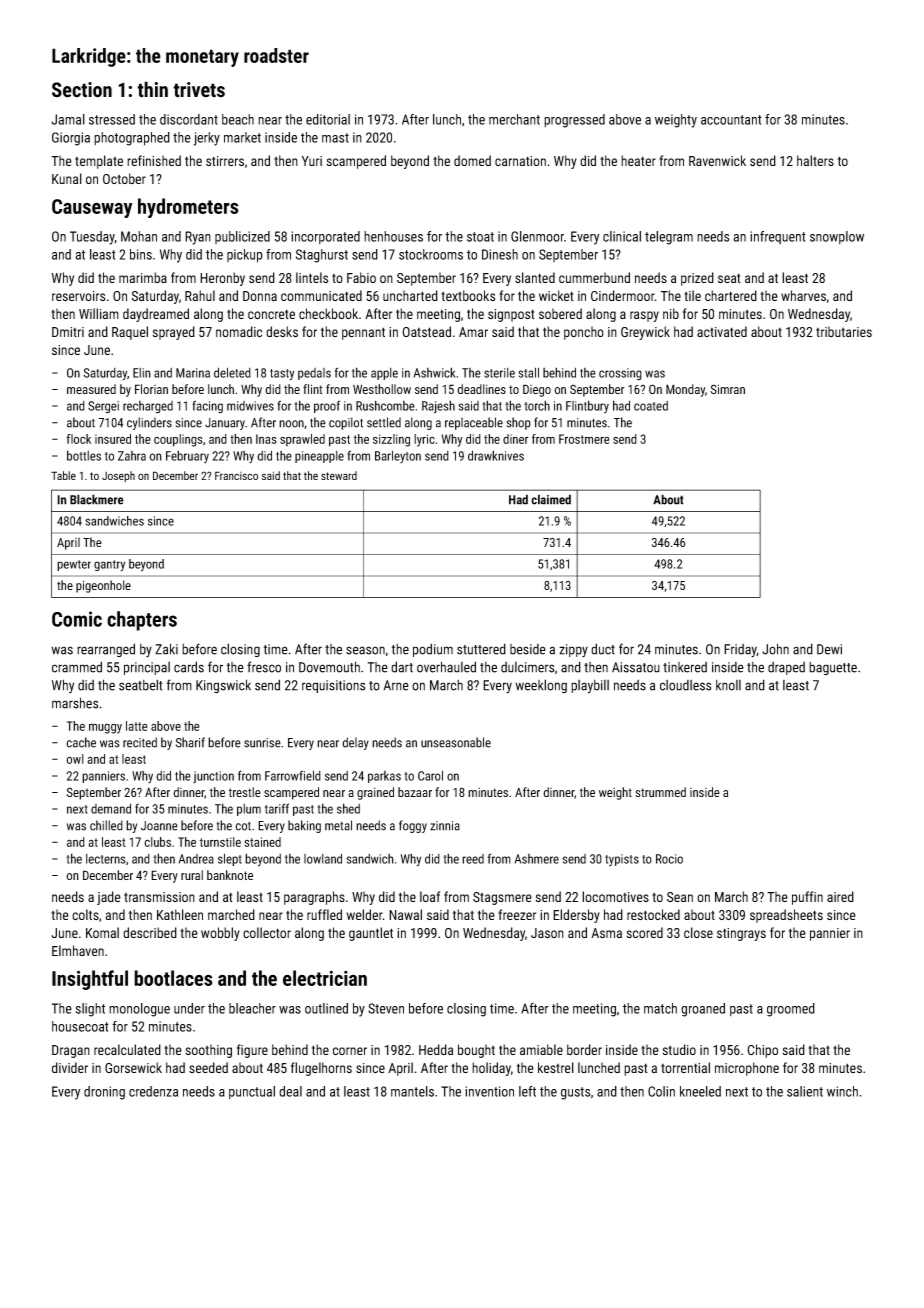 This screenshot has width=924, height=1308. What do you see at coordinates (430, 775) in the screenshot?
I see `Carol` at bounding box center [430, 775].
